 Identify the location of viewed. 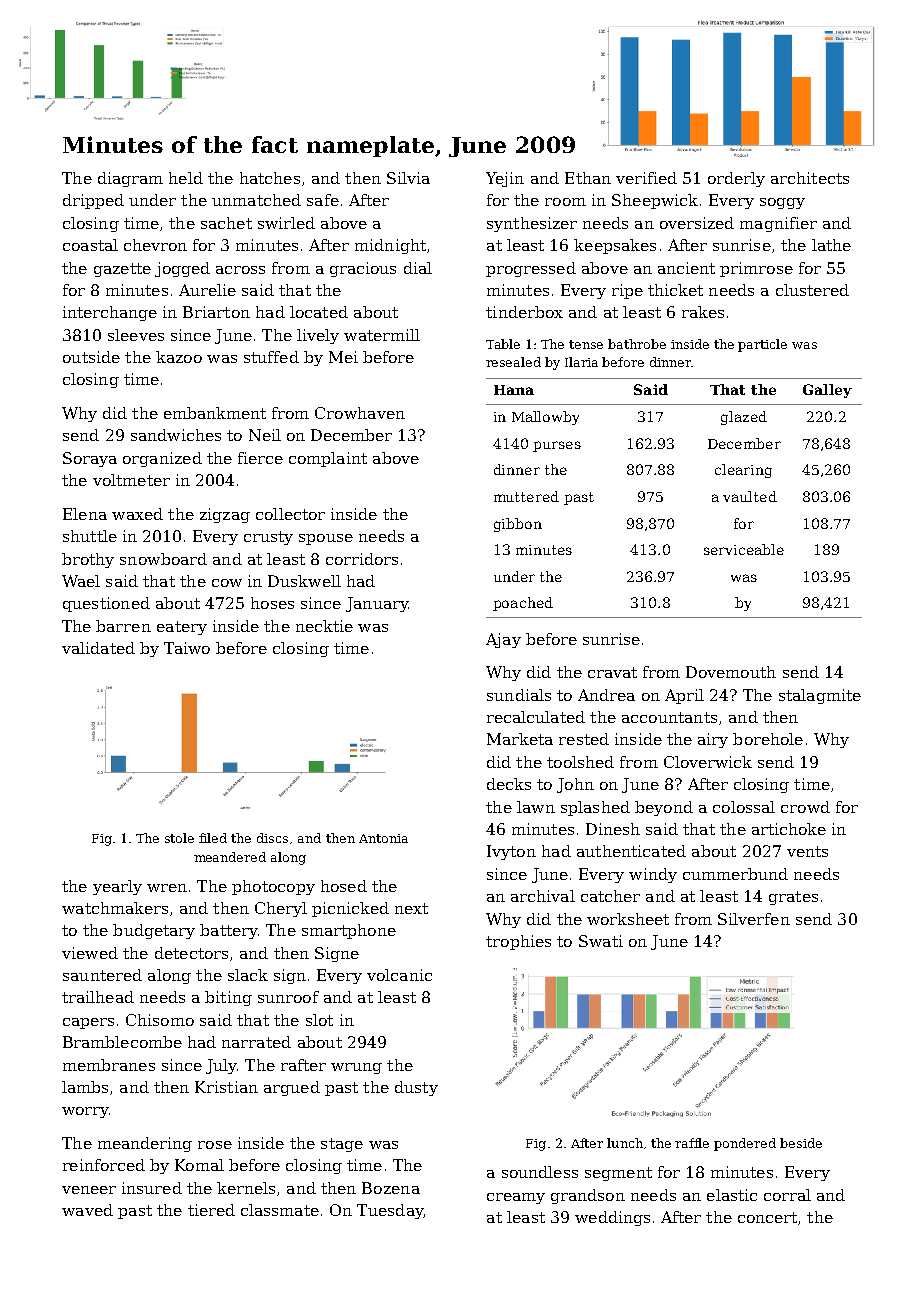
(90, 953).
